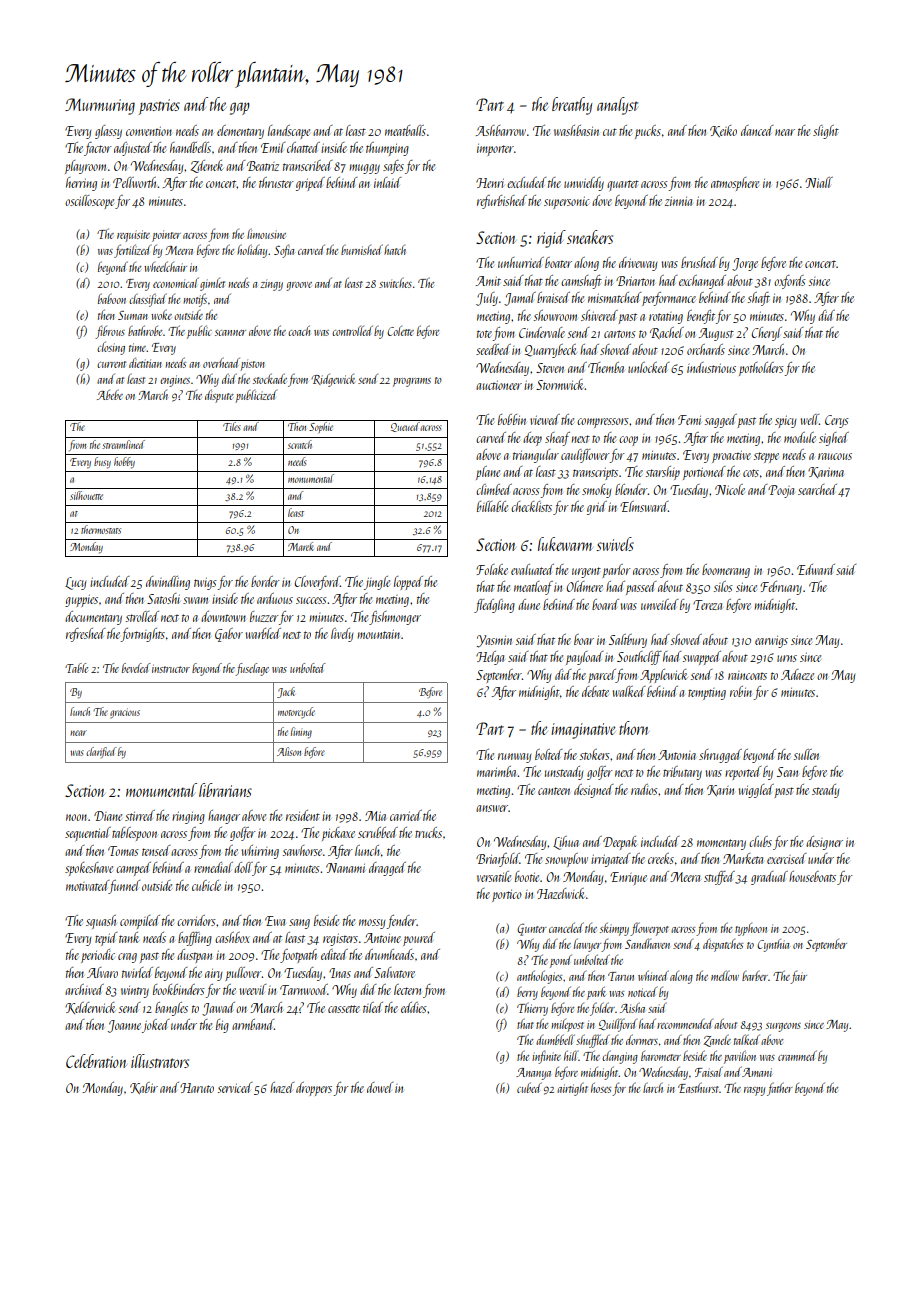  Describe the element at coordinates (405, 130) in the document. I see `meatballs` at that location.
